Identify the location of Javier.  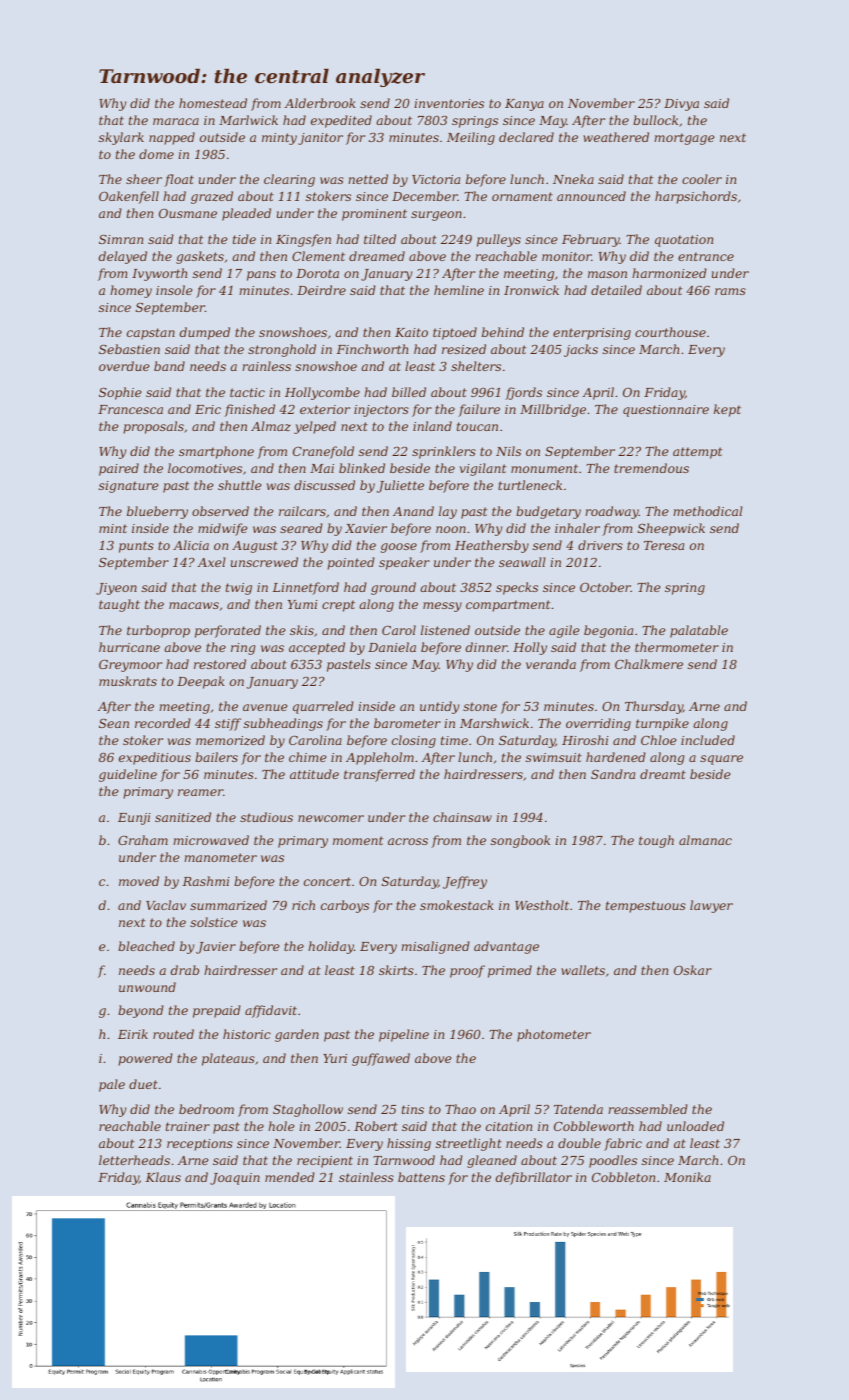
(216, 948).
